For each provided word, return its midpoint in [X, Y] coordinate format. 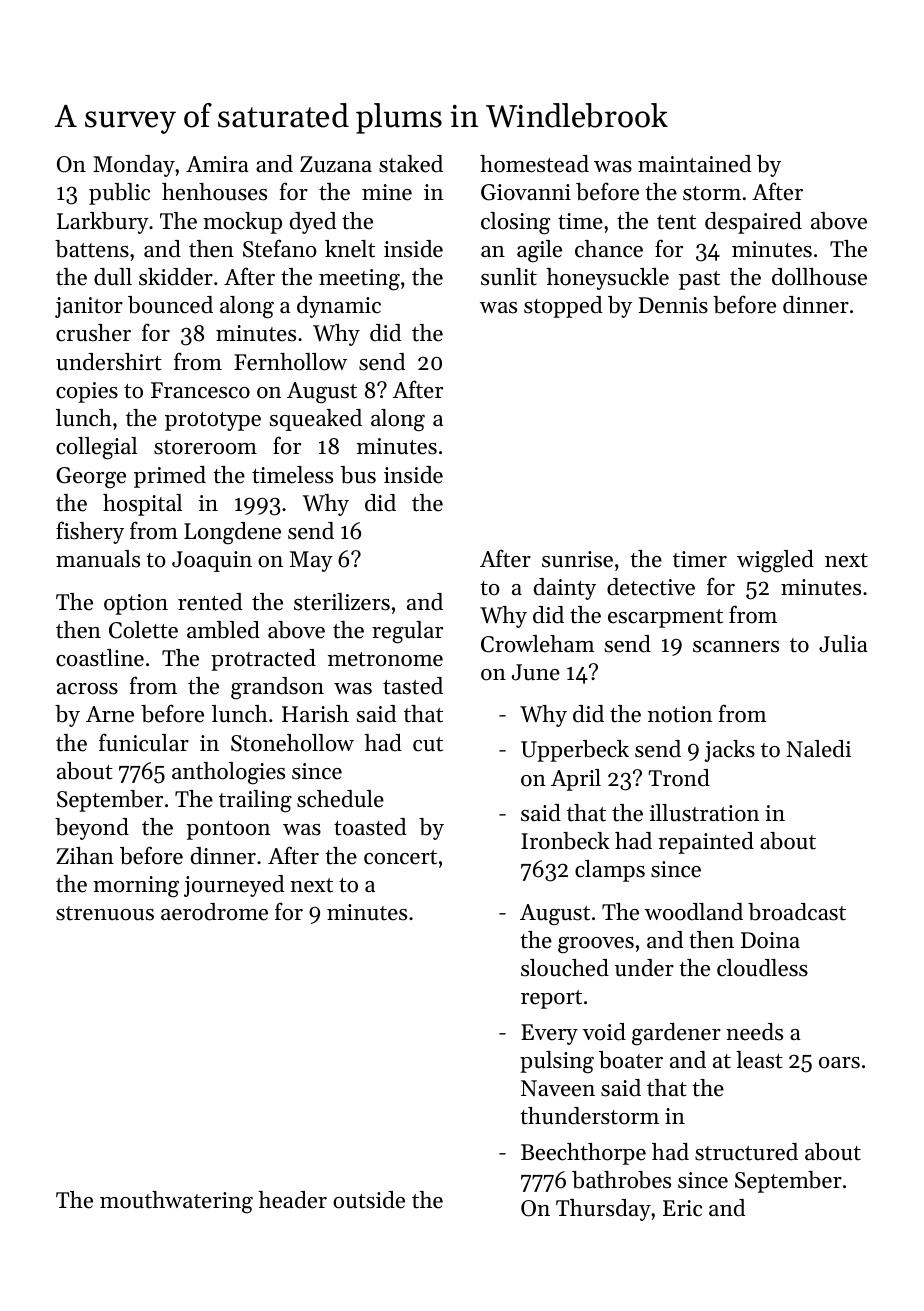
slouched [565, 968]
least [759, 1060]
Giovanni [526, 192]
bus [358, 475]
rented [210, 602]
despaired [753, 223]
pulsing [557, 1062]
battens [92, 249]
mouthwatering [176, 1202]
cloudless [762, 968]
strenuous [105, 913]
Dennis [673, 305]
